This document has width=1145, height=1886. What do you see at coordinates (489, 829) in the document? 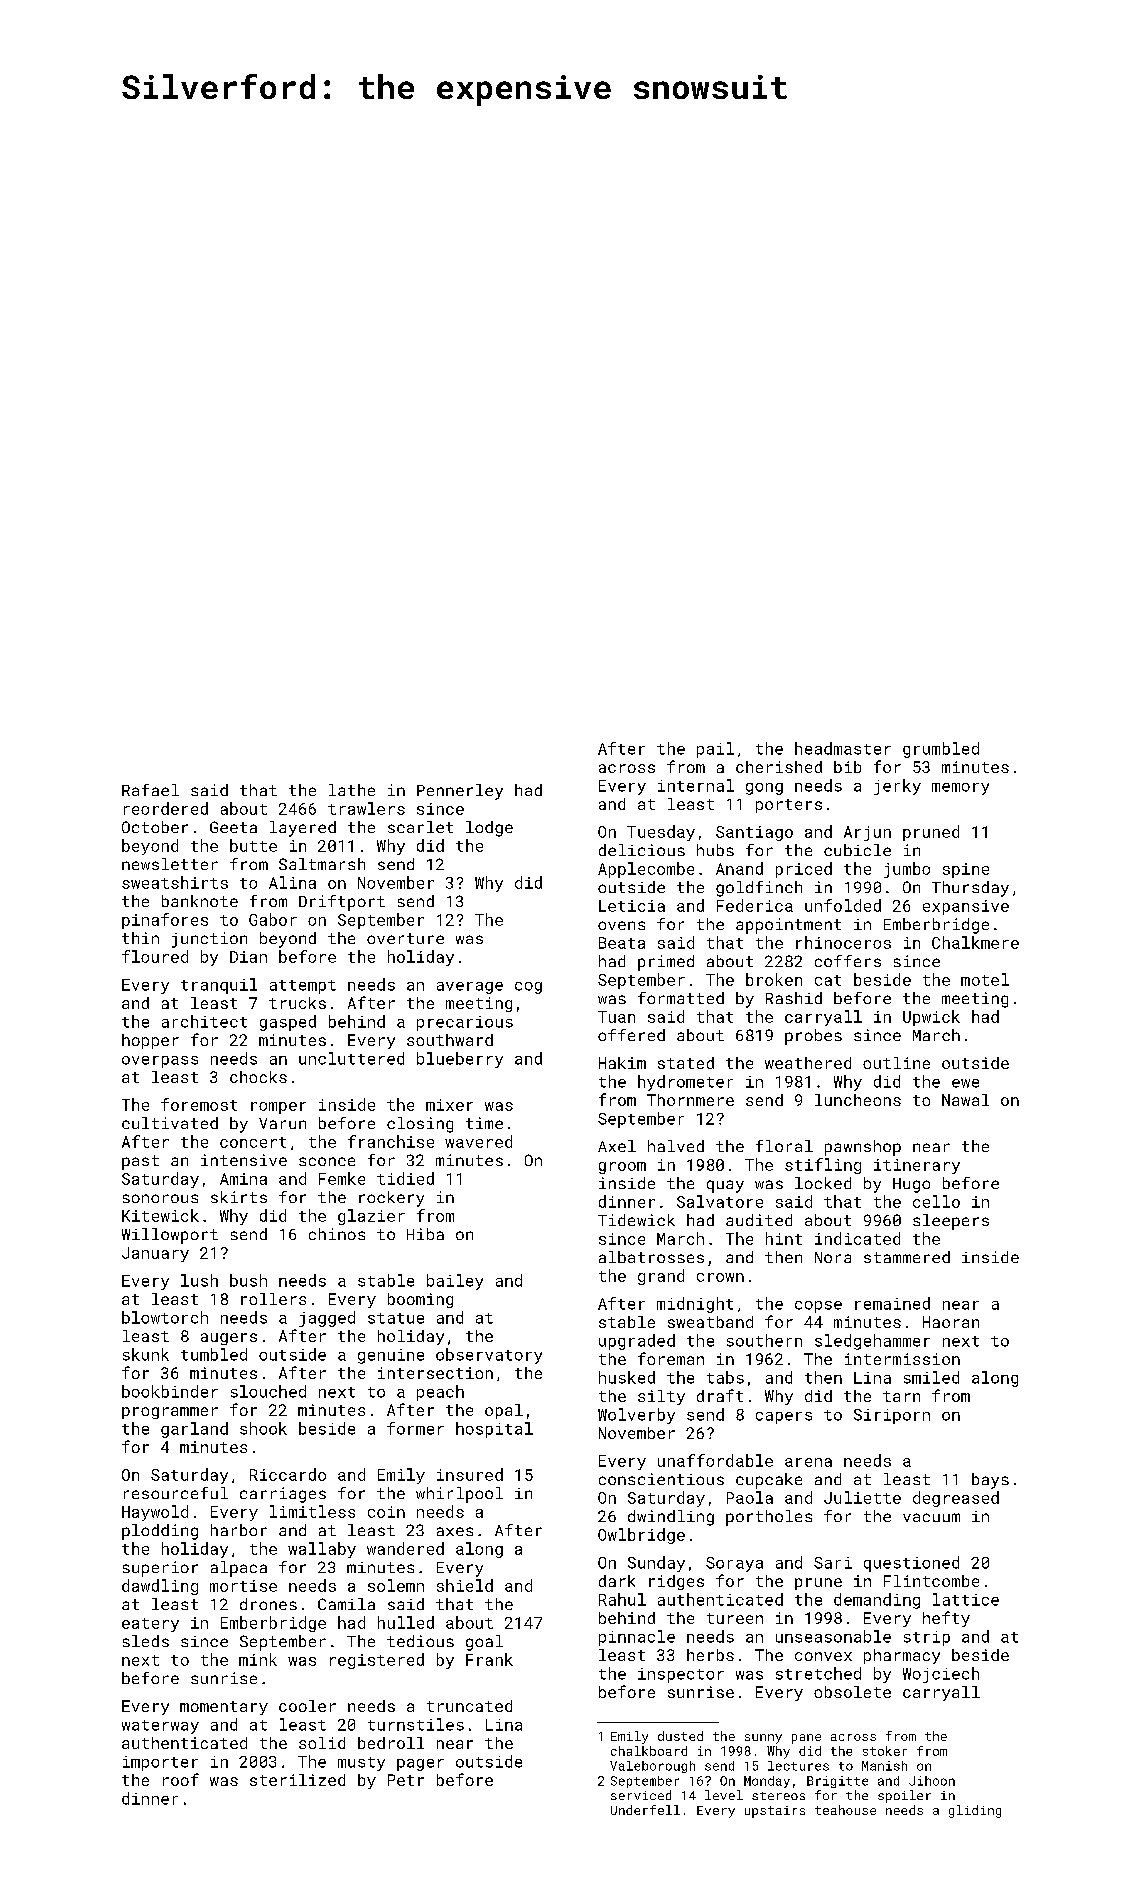
I see `lodge` at bounding box center [489, 829].
